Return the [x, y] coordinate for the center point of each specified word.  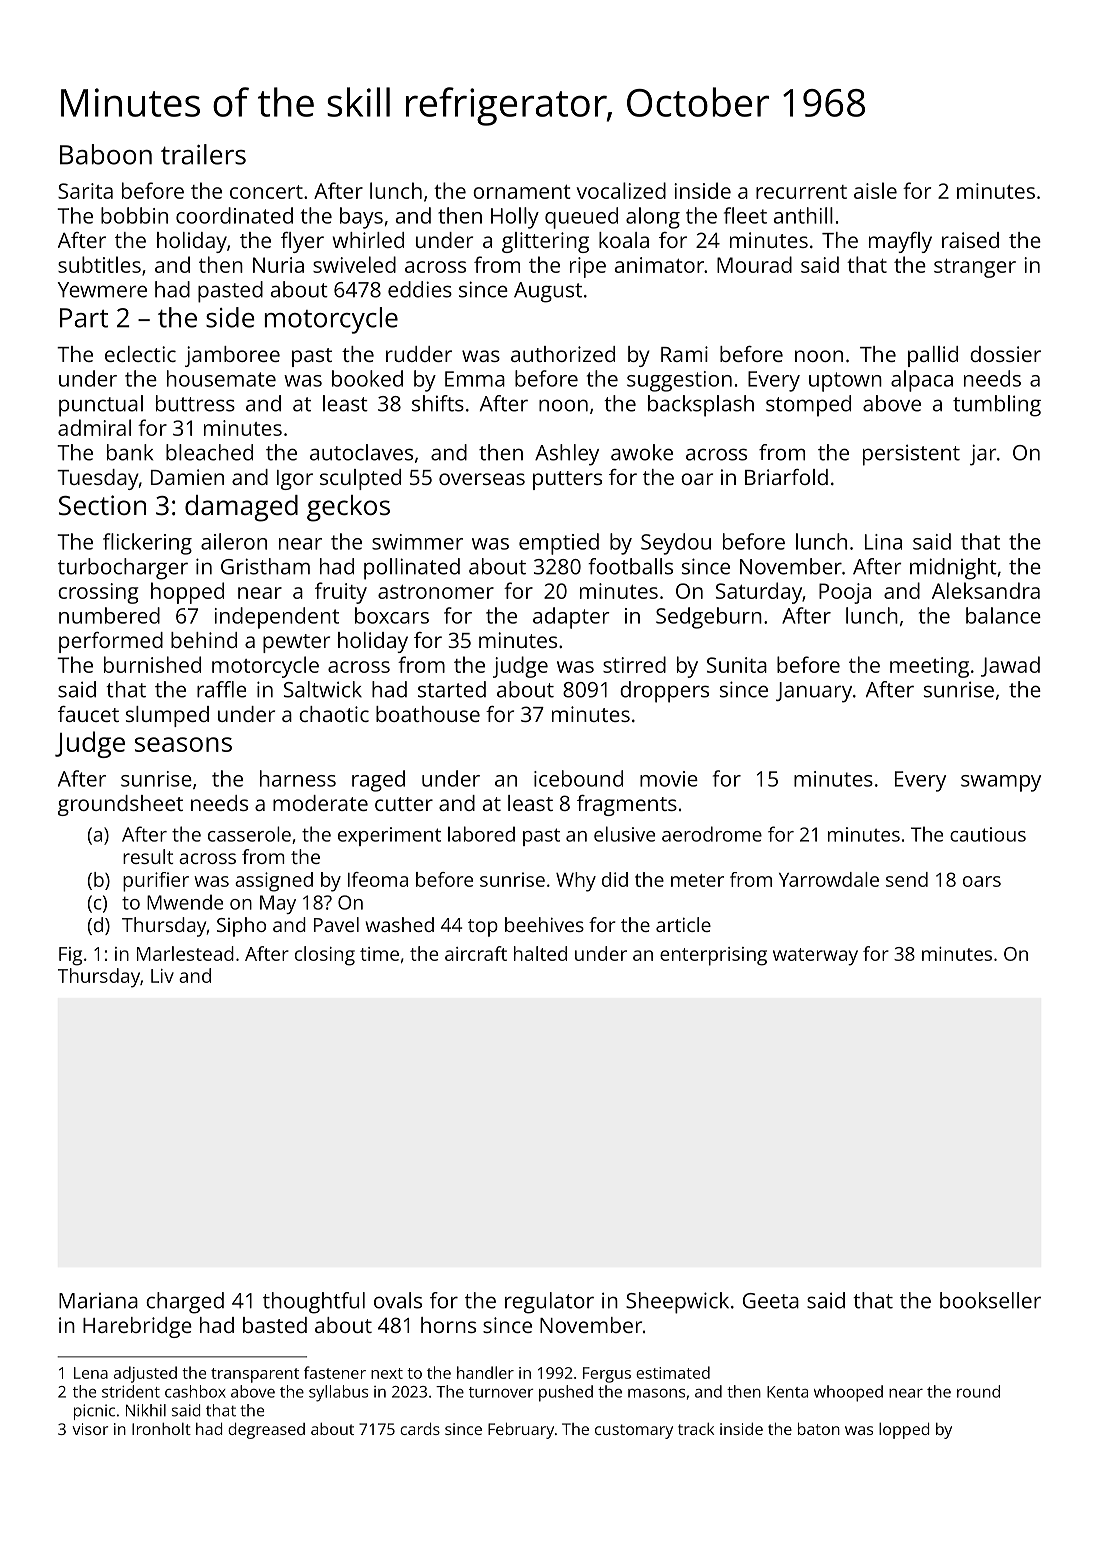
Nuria [278, 265]
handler [485, 1372]
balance [1003, 615]
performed [111, 642]
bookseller [990, 1300]
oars [982, 881]
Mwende [185, 902]
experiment [389, 836]
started [452, 689]
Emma [475, 379]
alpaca [922, 381]
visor [90, 1429]
